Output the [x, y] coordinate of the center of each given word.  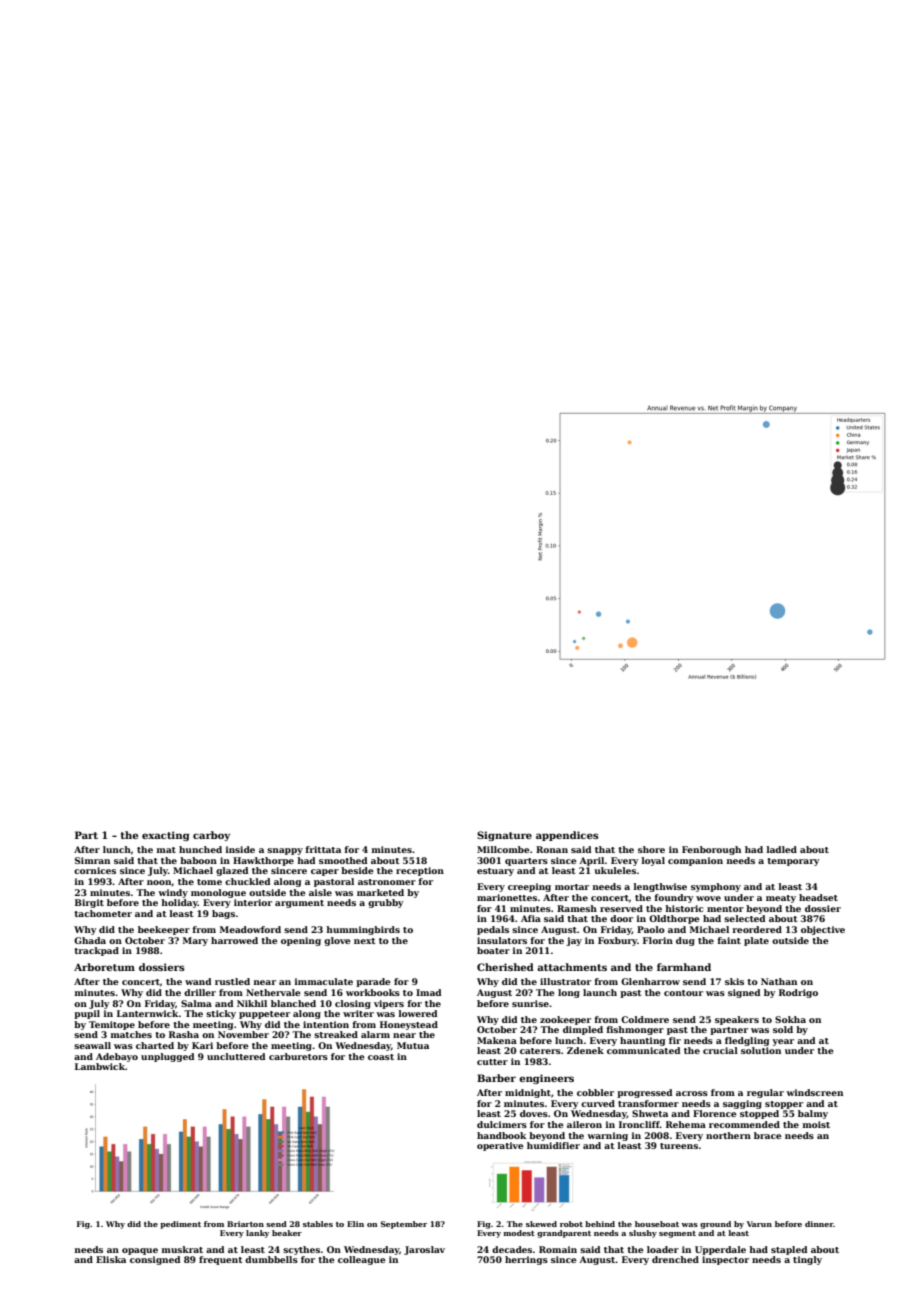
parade [373, 982]
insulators [502, 940]
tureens [679, 1146]
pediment [180, 1225]
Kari [202, 1045]
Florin [658, 940]
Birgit [89, 903]
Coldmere [645, 1019]
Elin [355, 1224]
